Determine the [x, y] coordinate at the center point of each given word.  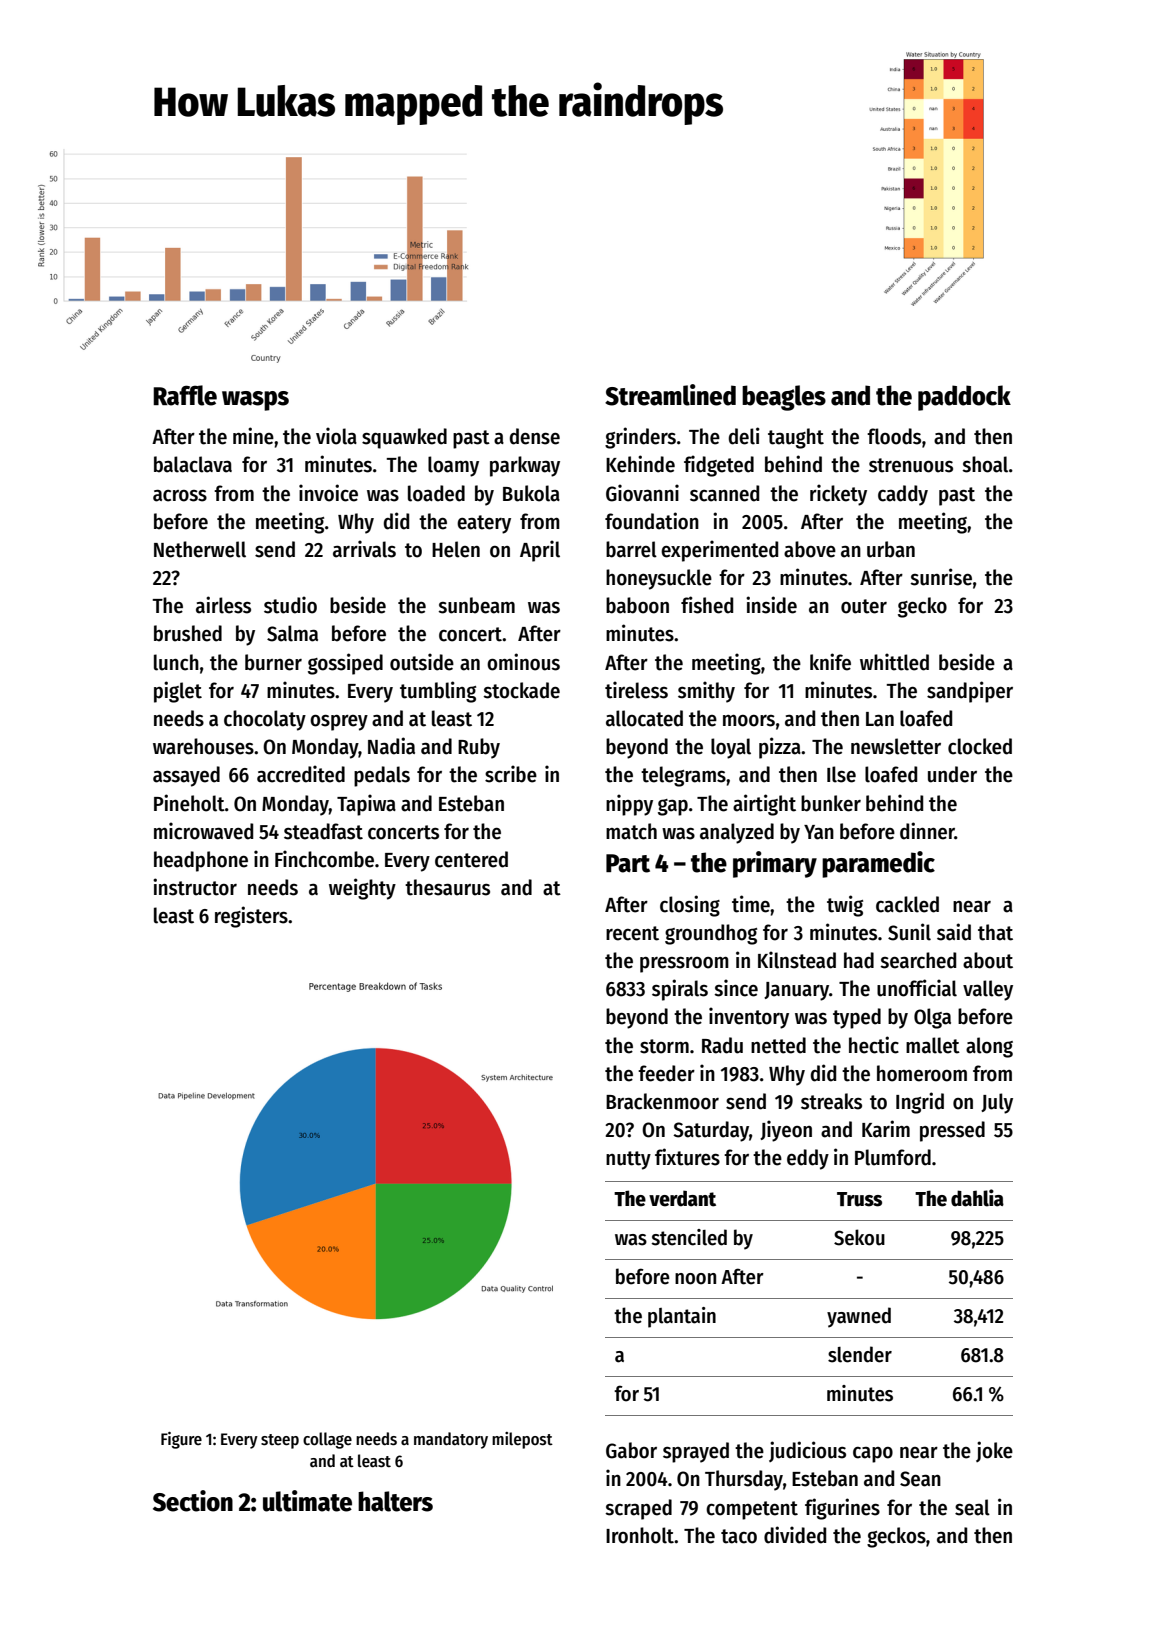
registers [251, 917]
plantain [682, 1317]
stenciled [689, 1237]
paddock [964, 398]
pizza [780, 748]
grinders [640, 438]
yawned [859, 1317]
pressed [952, 1131]
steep [280, 1441]
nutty [628, 1160]
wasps [255, 401]
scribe [511, 774]
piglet [178, 692]
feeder [666, 1073]
